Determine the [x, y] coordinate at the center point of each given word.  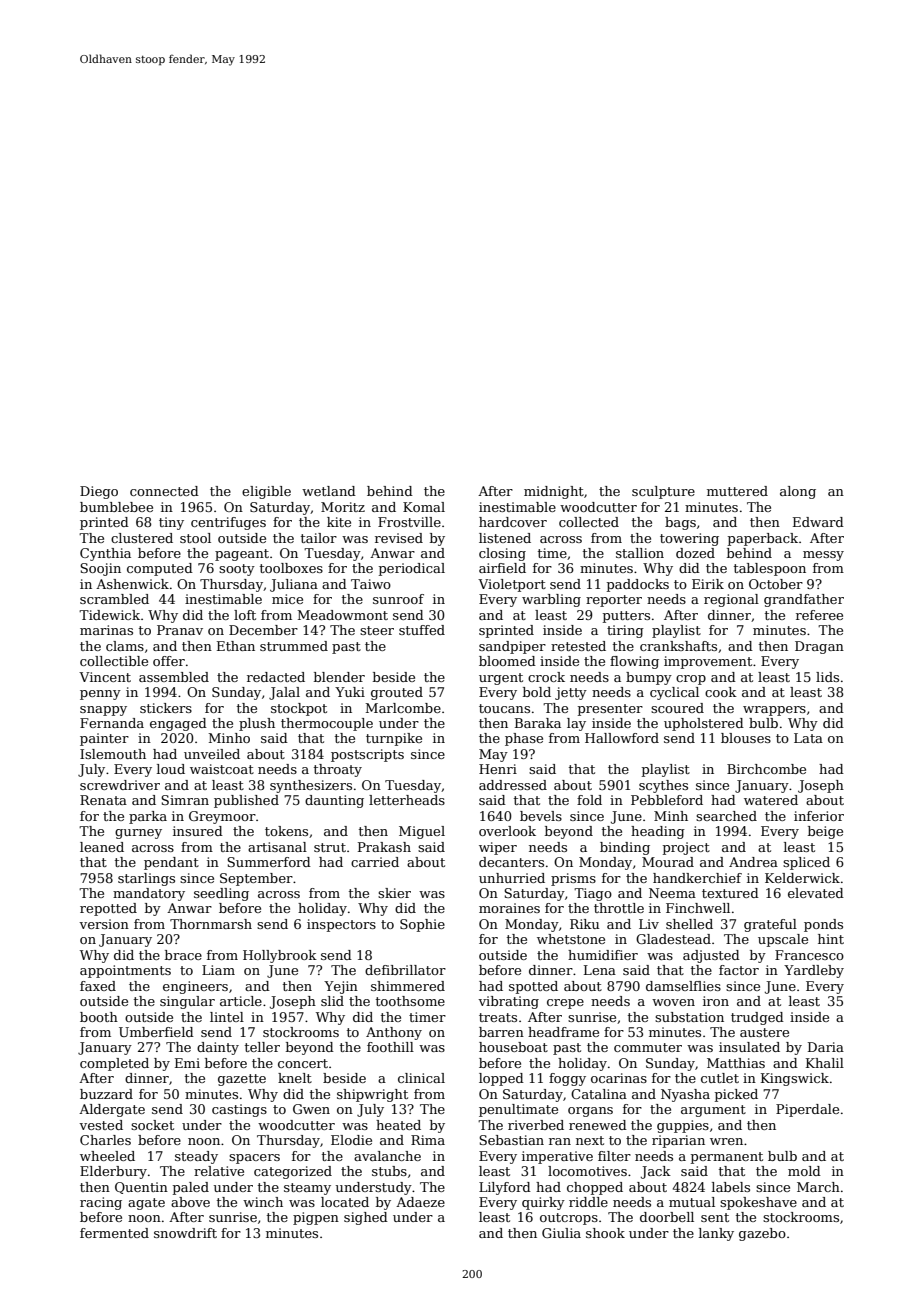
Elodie [351, 1140]
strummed [294, 646]
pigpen [316, 1218]
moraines [509, 908]
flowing [634, 662]
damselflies [683, 986]
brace [183, 955]
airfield [502, 568]
